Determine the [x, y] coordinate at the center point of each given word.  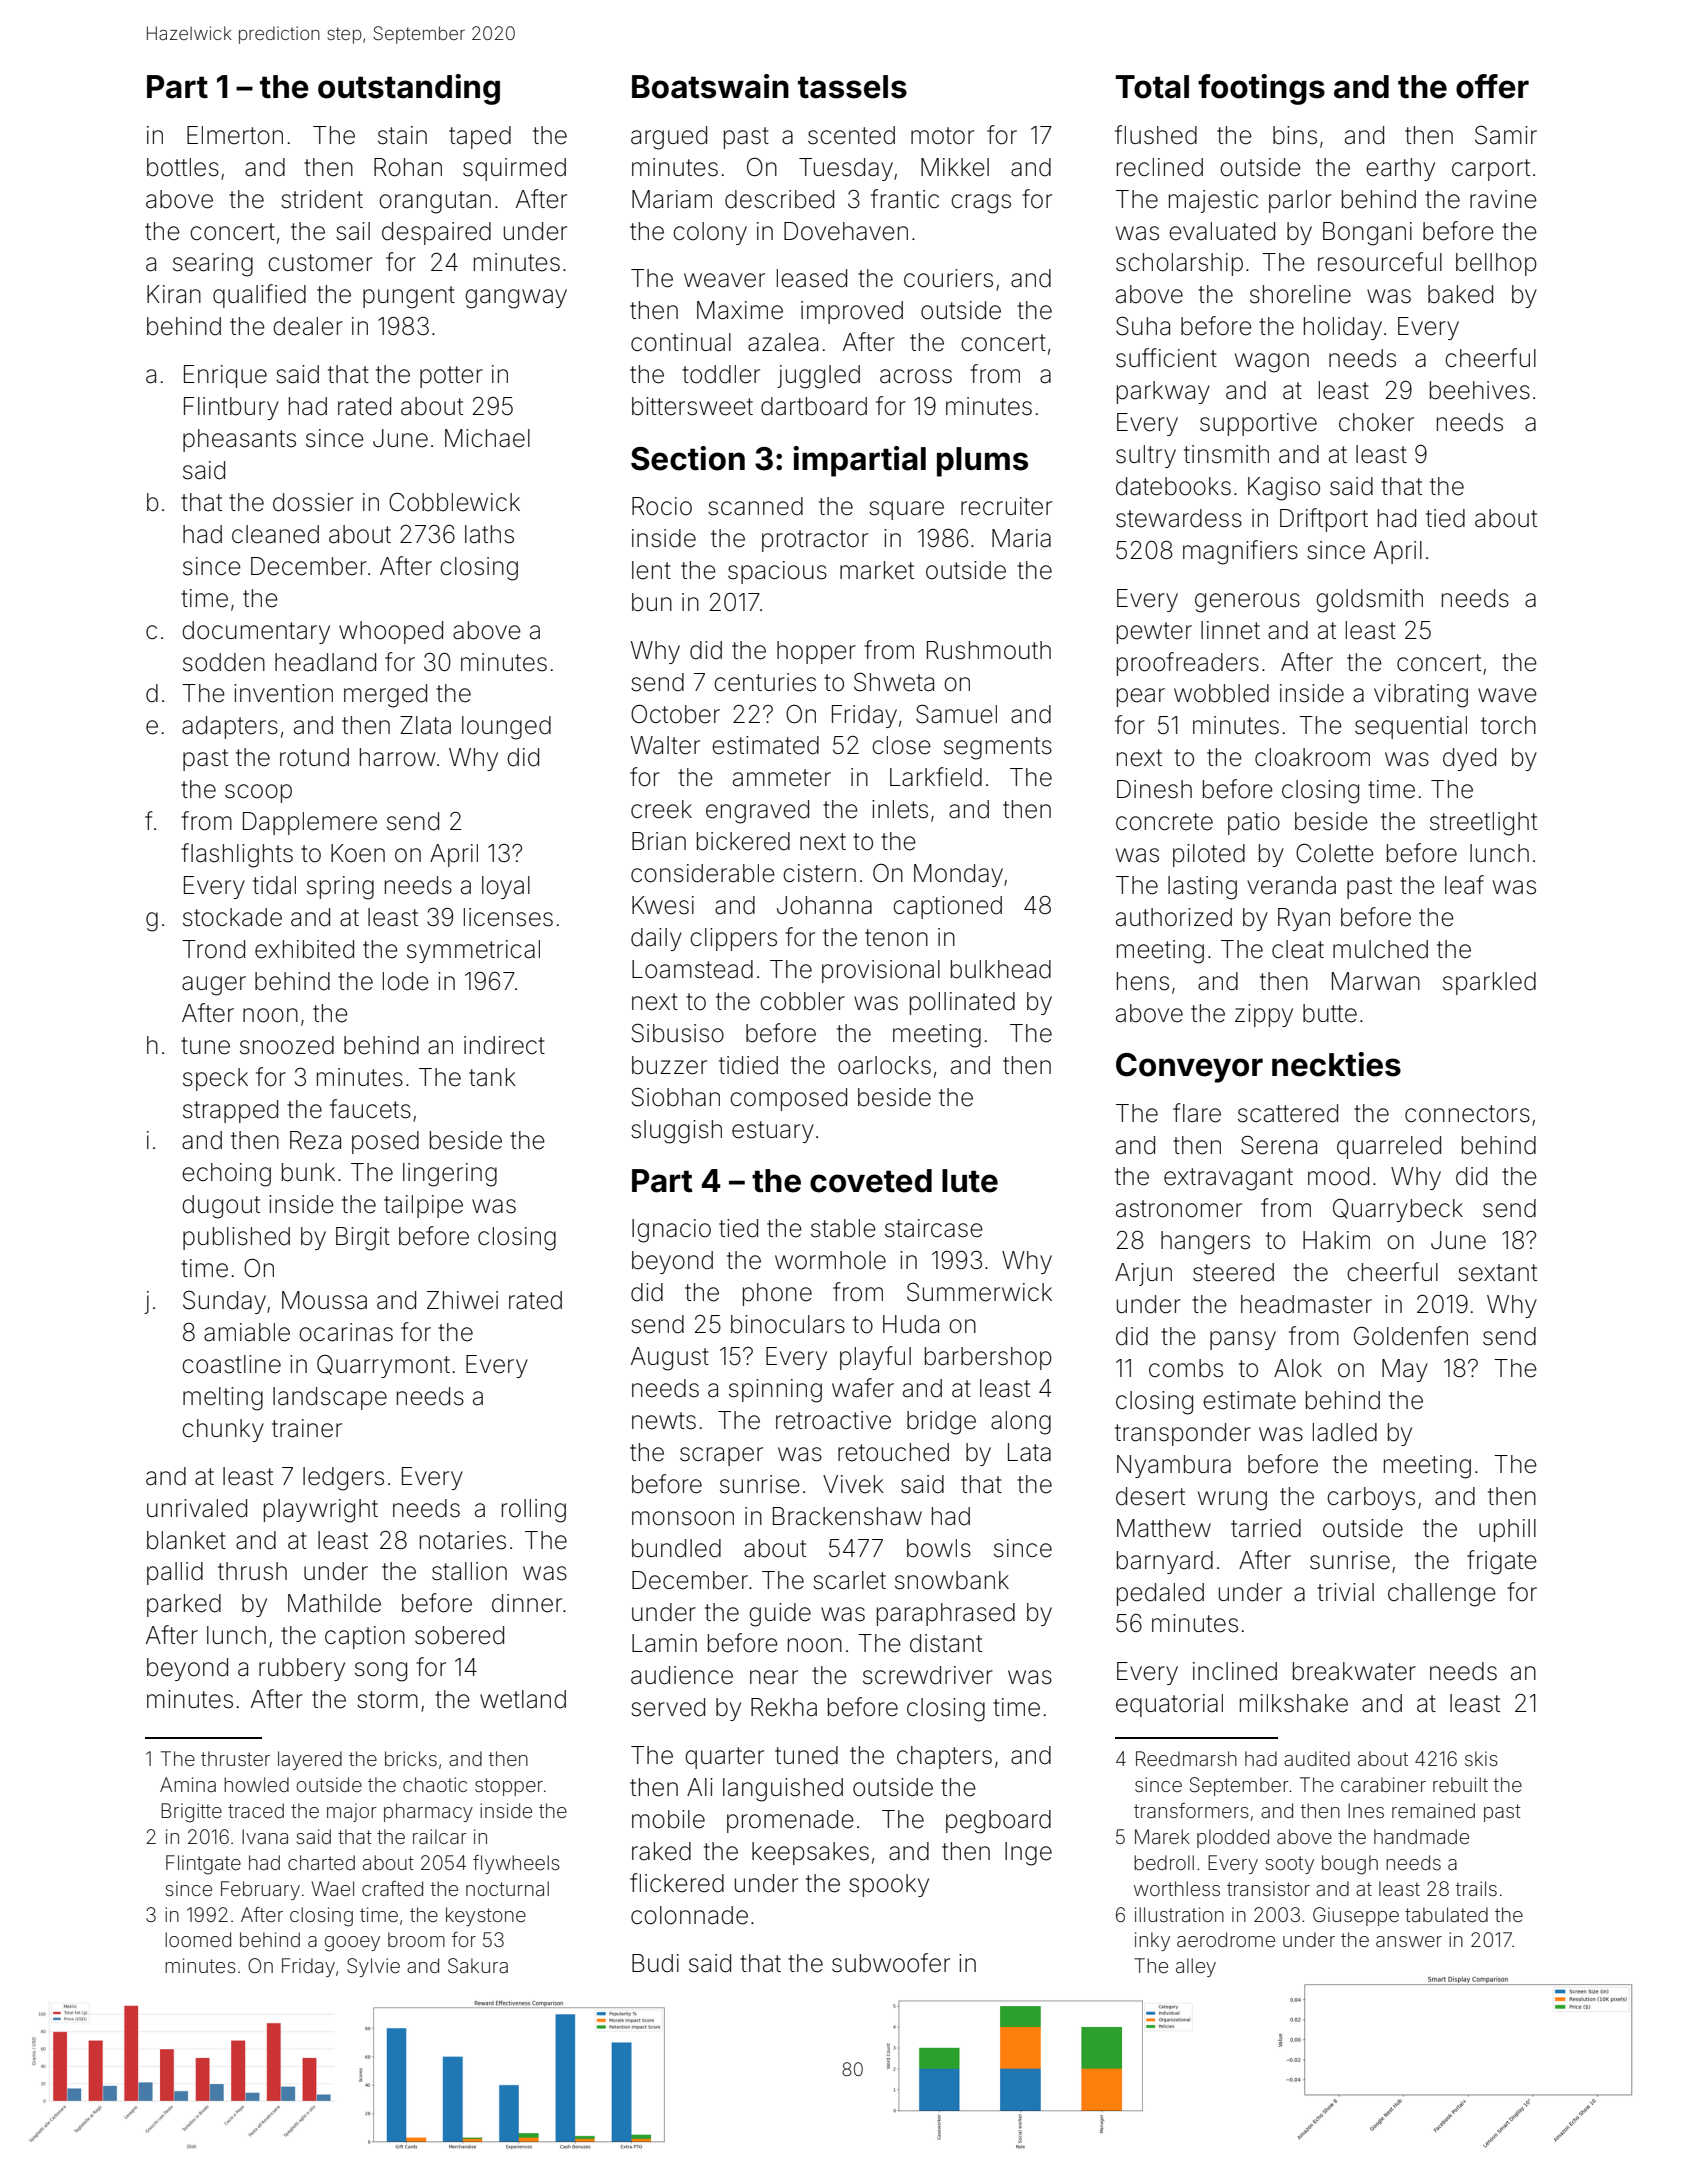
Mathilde [334, 1603]
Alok [1298, 1368]
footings [1261, 89]
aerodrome [1226, 1939]
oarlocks [884, 1065]
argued [669, 138]
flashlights [237, 855]
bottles [183, 167]
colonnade [689, 1915]
